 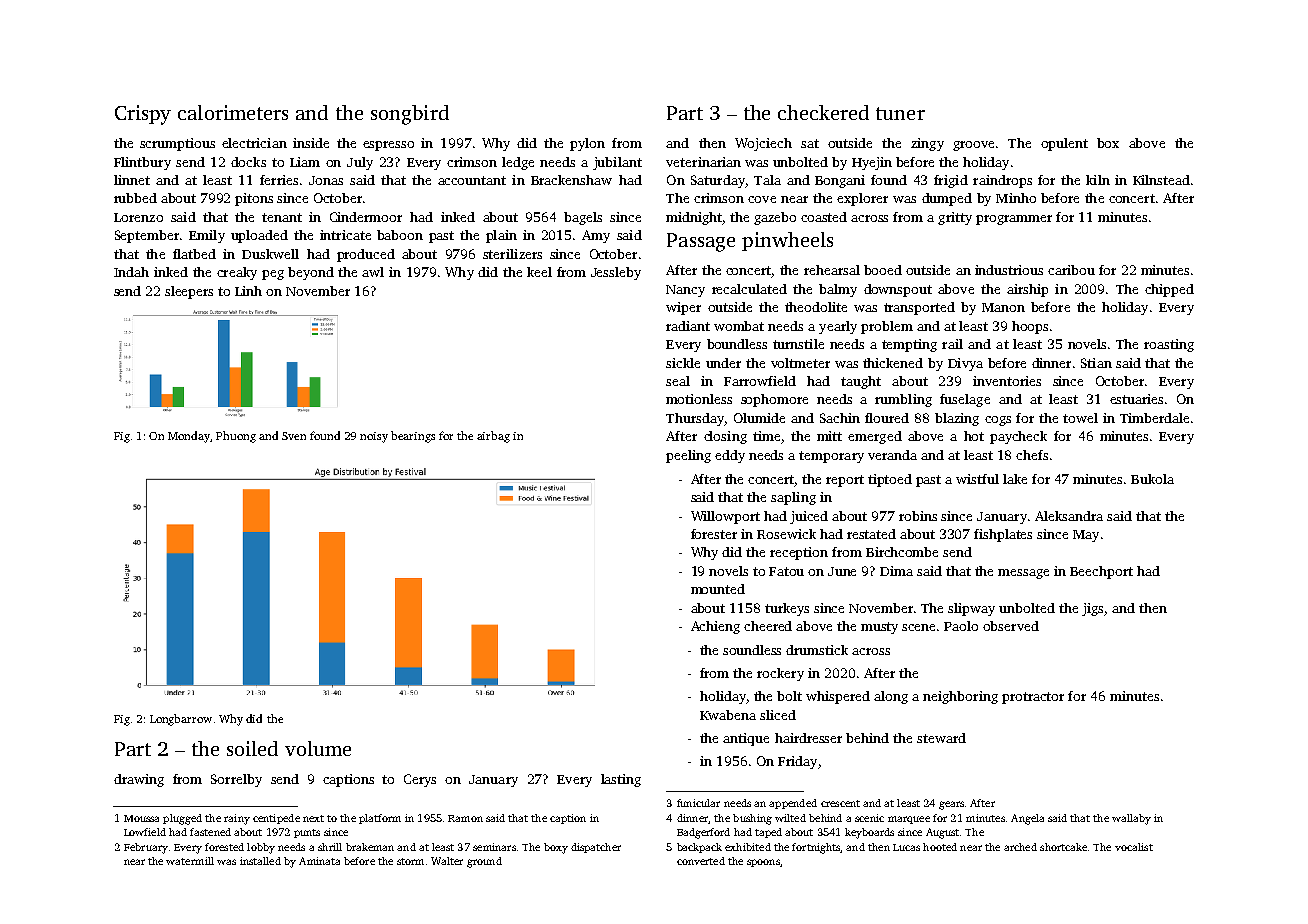 What do you see at coordinates (248, 291) in the screenshot?
I see `Linh` at bounding box center [248, 291].
